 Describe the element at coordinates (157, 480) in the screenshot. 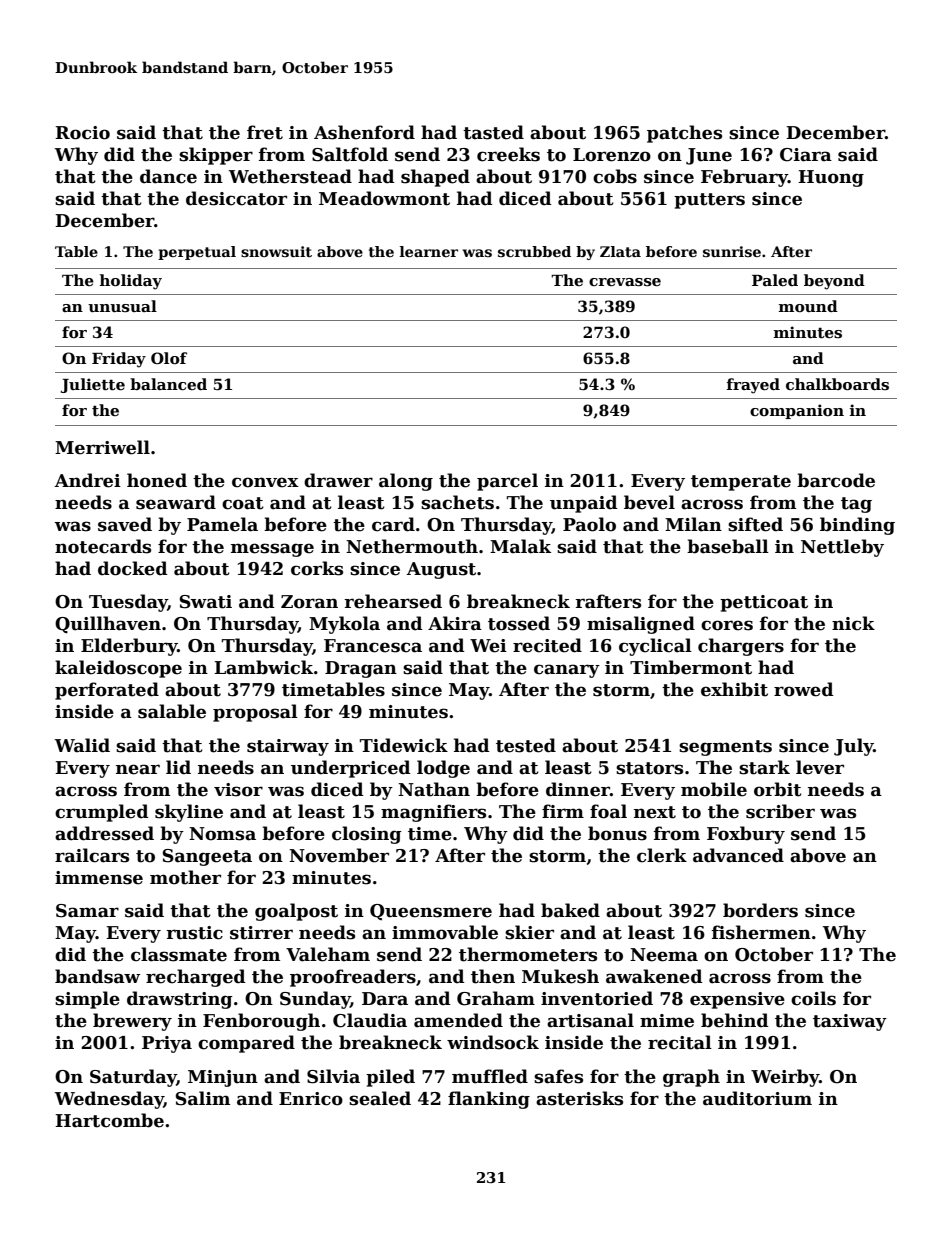

I see `honed` at that location.
